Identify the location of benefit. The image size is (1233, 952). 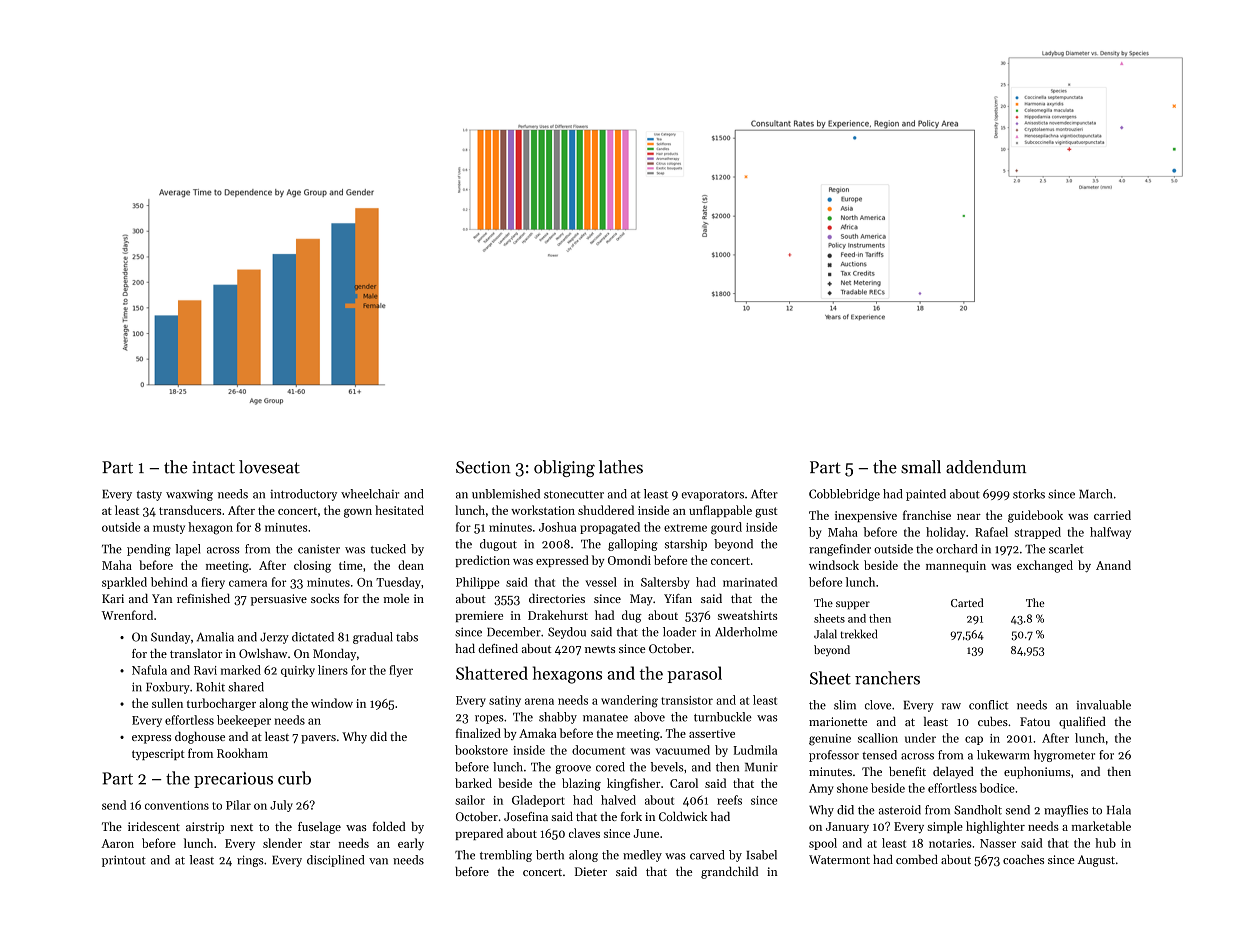
(907, 771).
